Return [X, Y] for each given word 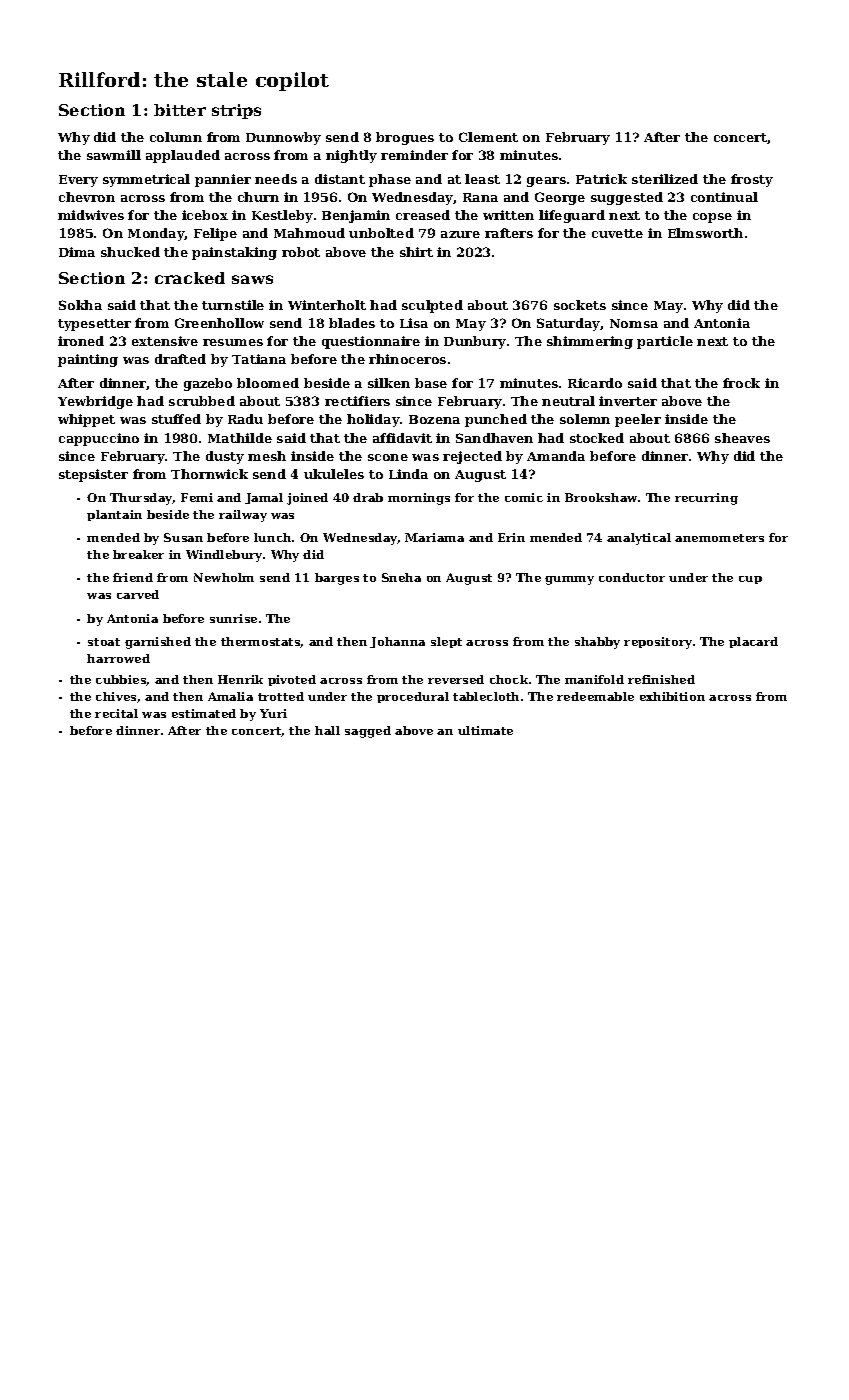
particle [665, 342]
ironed [81, 341]
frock [741, 383]
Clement [488, 137]
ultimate [485, 730]
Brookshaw [601, 497]
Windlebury [224, 556]
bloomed [268, 383]
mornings [419, 499]
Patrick [601, 179]
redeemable [595, 696]
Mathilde [240, 438]
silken [389, 383]
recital [116, 713]
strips [236, 111]
